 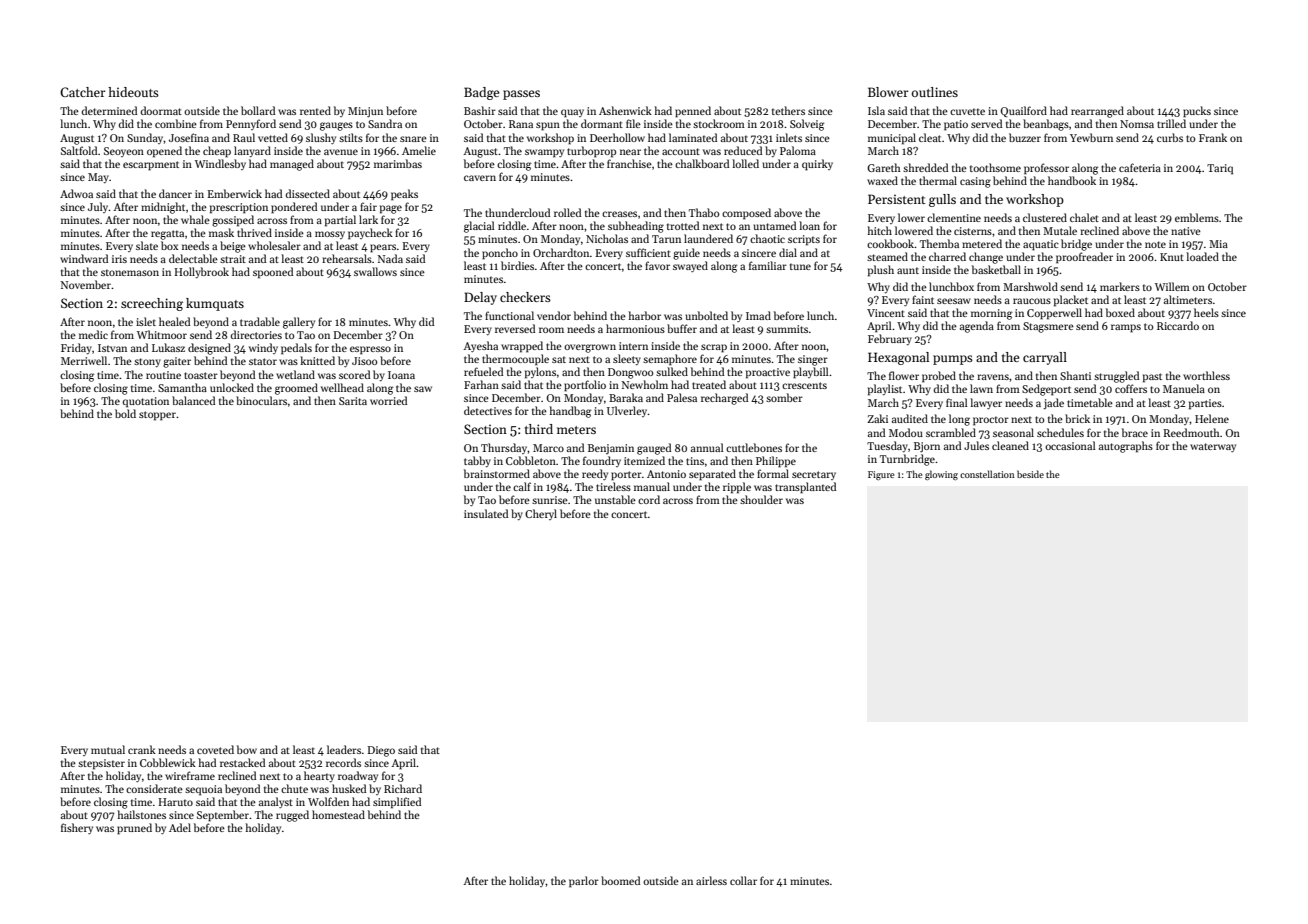 I want to click on stopper, so click(x=157, y=416).
